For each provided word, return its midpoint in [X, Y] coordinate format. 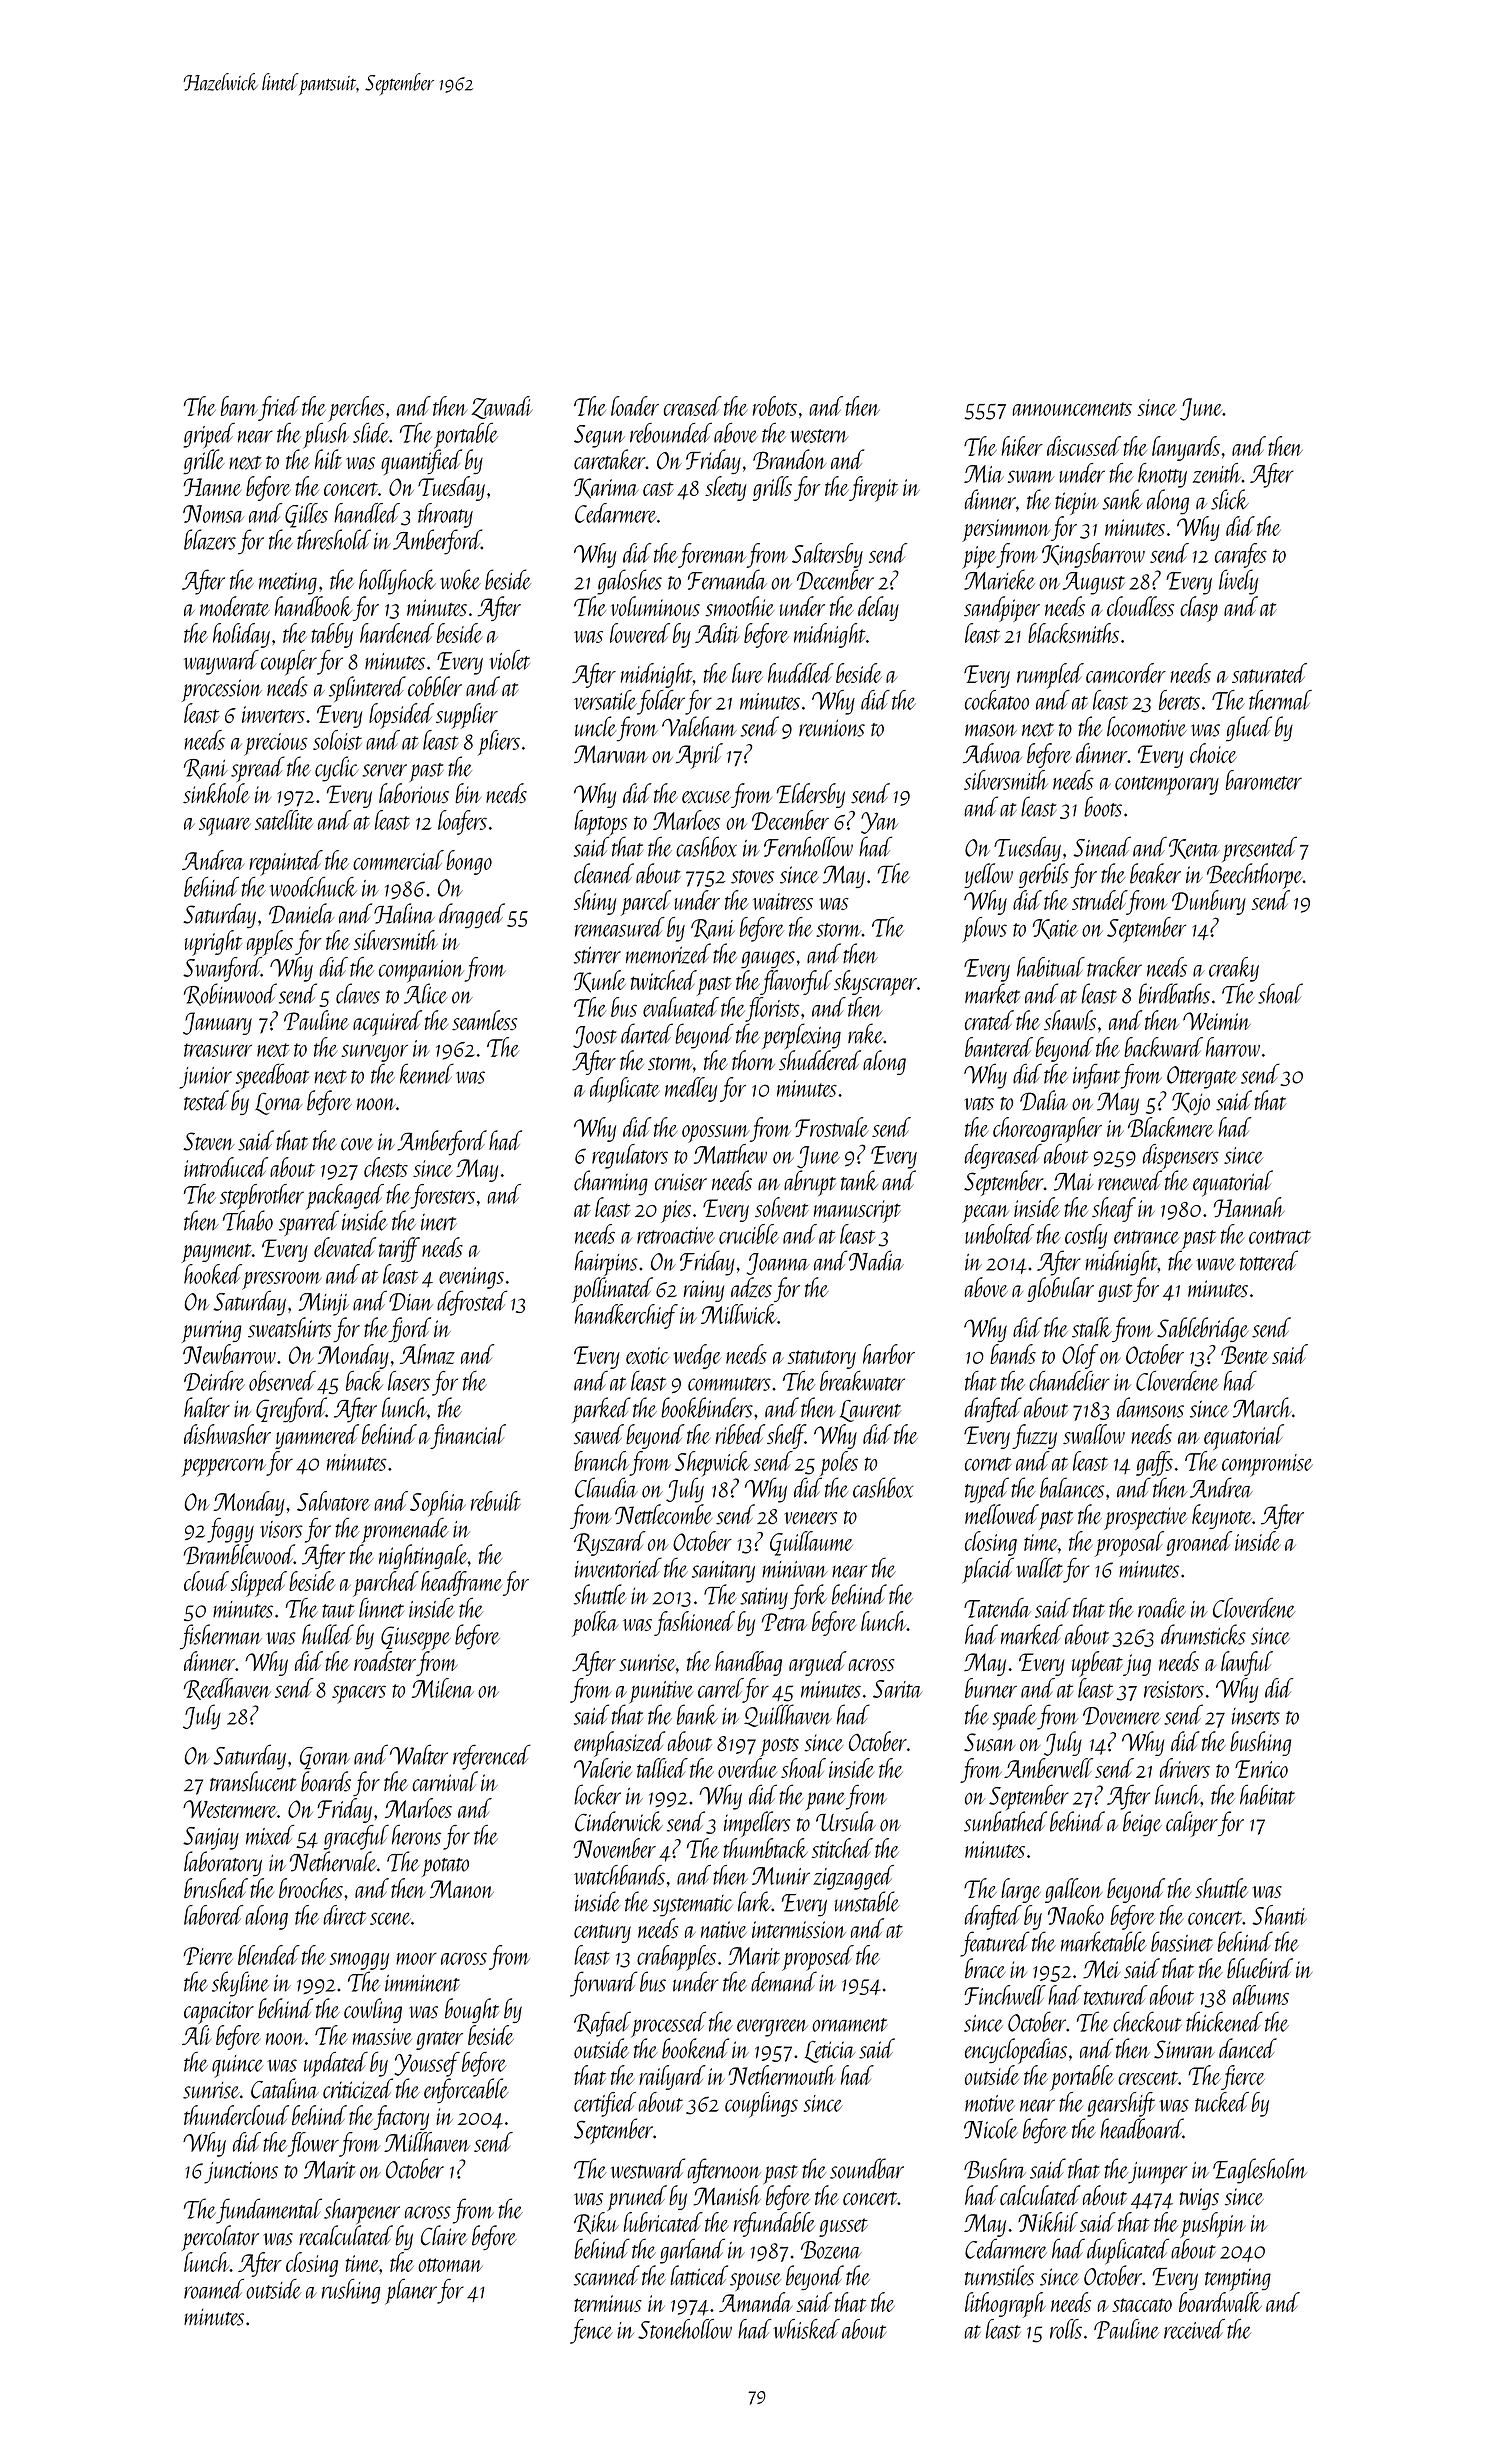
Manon [462, 1889]
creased [693, 406]
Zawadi [502, 407]
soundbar [867, 2168]
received [1194, 2329]
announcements [1072, 409]
